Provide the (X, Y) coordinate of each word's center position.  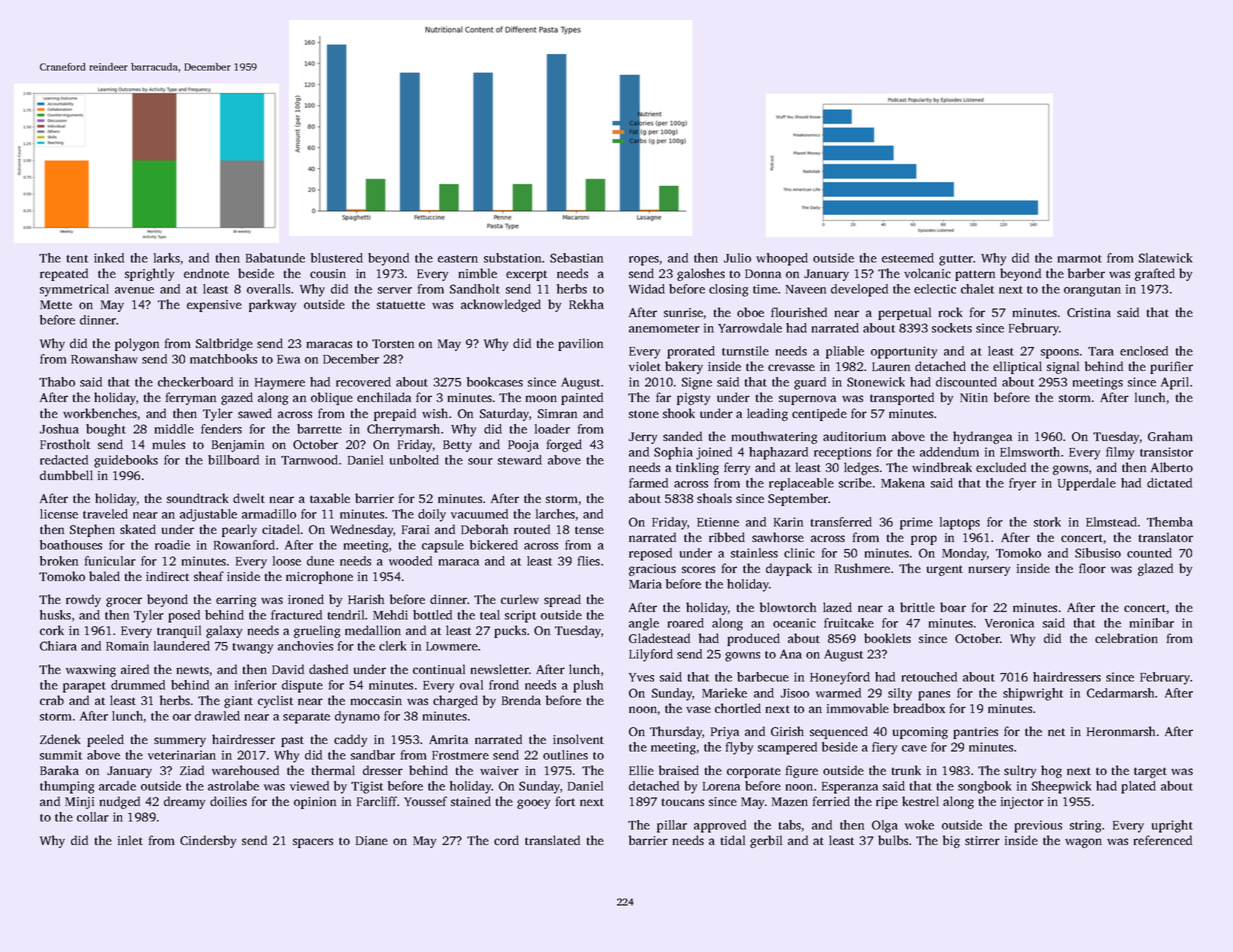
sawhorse (778, 537)
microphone (319, 577)
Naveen (806, 289)
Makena (903, 483)
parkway (272, 305)
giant (238, 702)
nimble (478, 273)
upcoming (920, 733)
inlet (130, 840)
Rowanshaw (104, 359)
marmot (1080, 259)
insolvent (578, 739)
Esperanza (850, 788)
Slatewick (1165, 258)
